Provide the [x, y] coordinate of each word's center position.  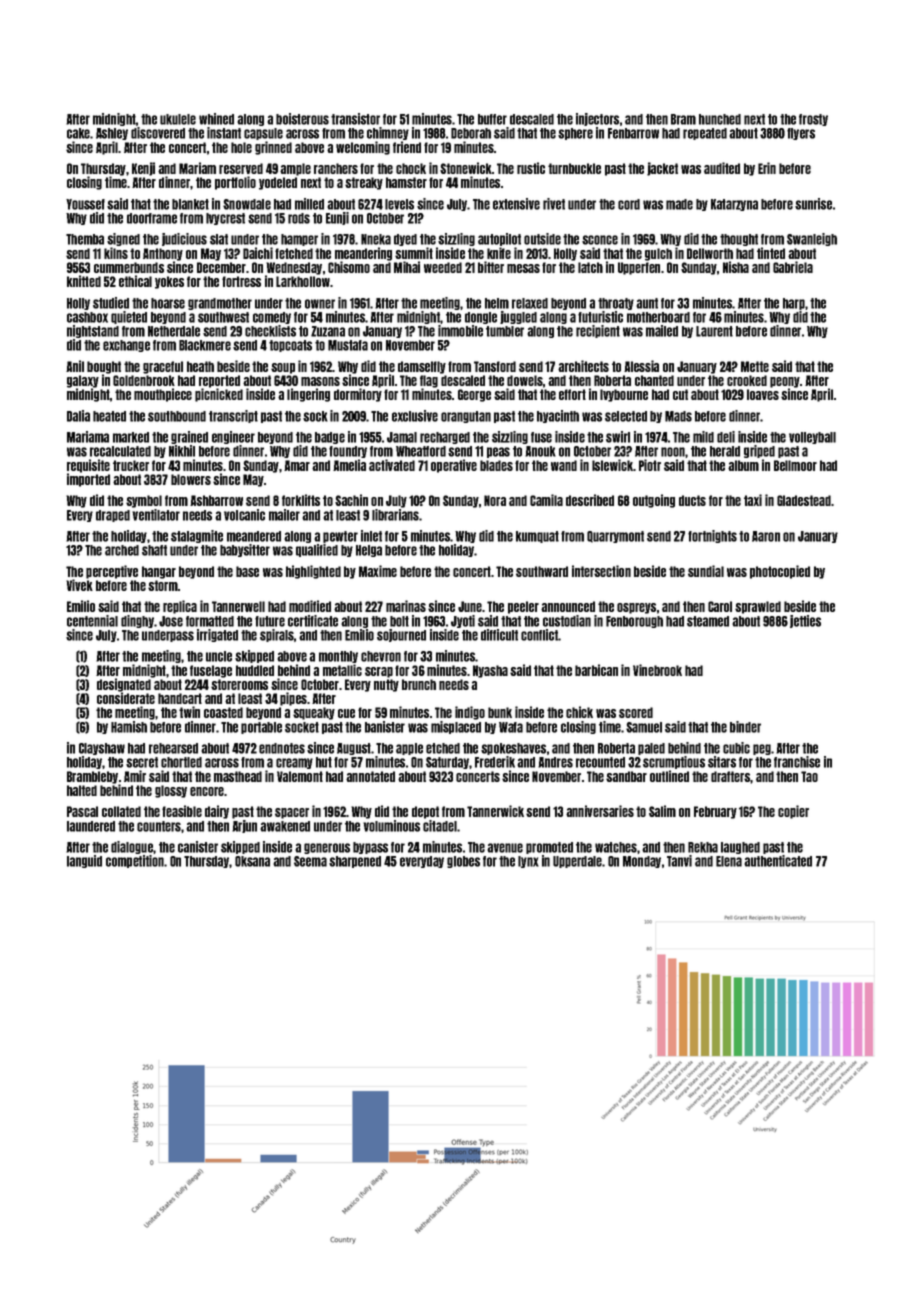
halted [82, 790]
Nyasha [490, 671]
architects [583, 366]
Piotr [650, 465]
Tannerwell [238, 606]
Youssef [85, 204]
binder [745, 727]
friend [407, 147]
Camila [546, 500]
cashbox [87, 317]
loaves [763, 394]
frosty [813, 120]
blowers [191, 479]
